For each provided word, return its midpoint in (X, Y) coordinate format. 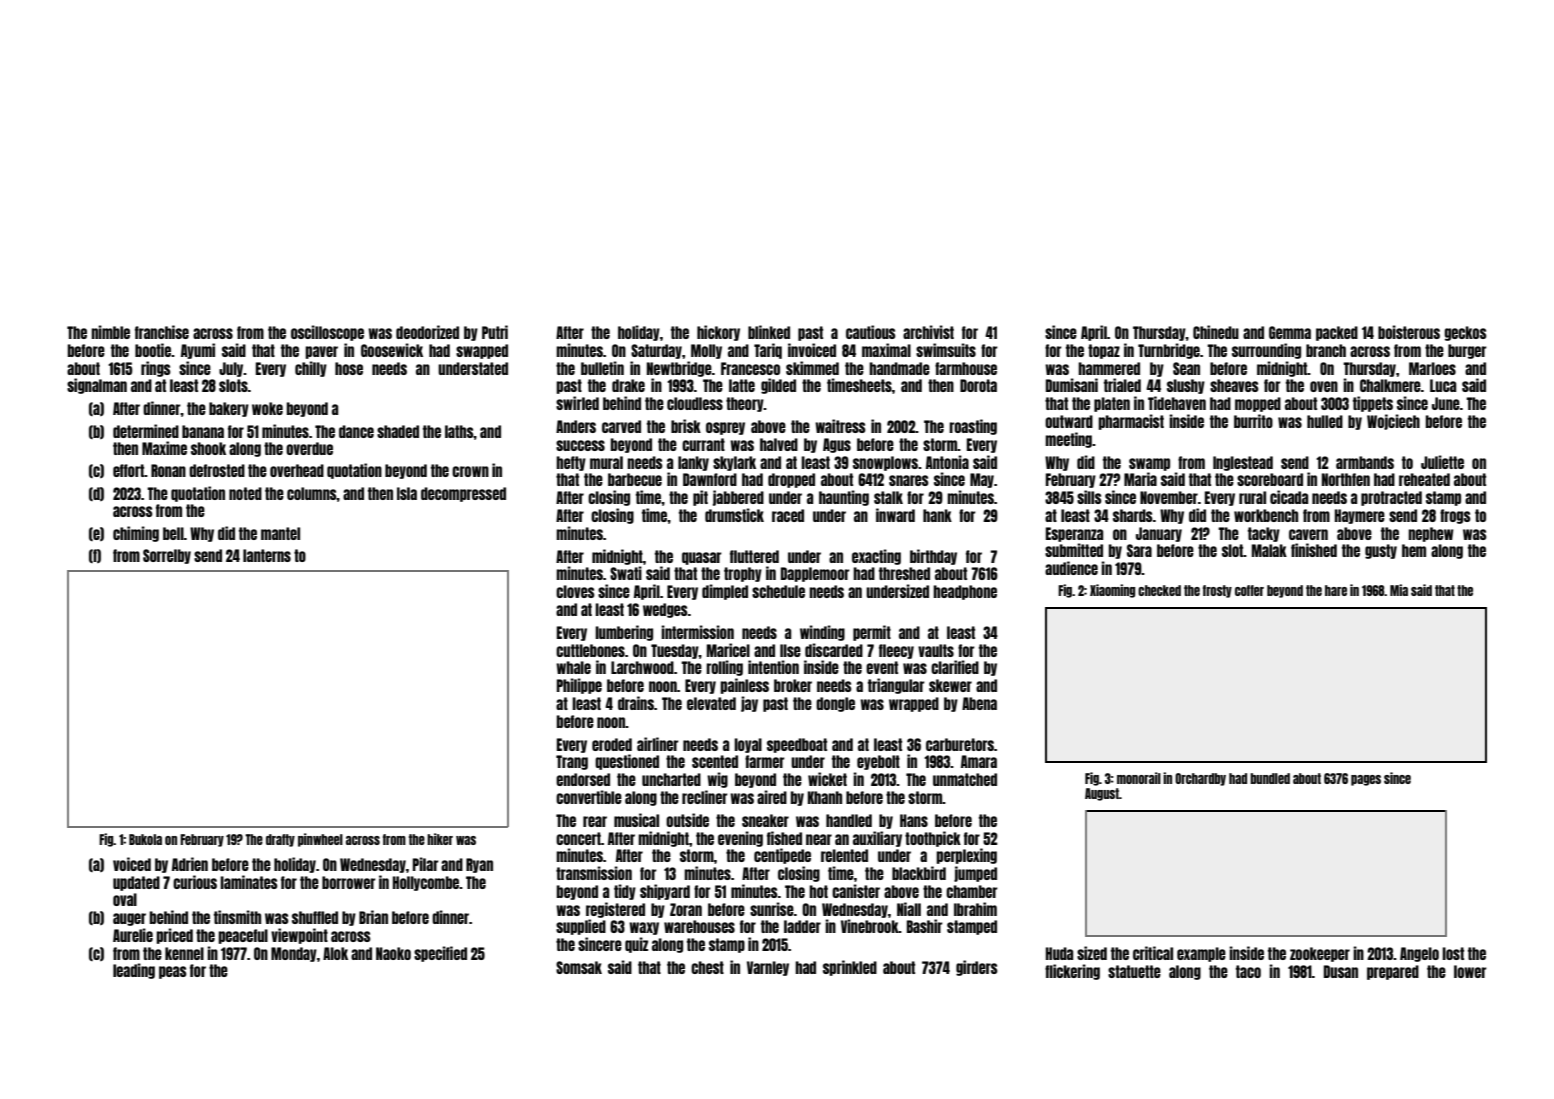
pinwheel (320, 840)
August (1102, 794)
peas (173, 972)
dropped (791, 480)
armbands (1365, 462)
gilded (778, 386)
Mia (1399, 590)
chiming (136, 534)
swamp (1149, 464)
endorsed (583, 779)
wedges (665, 610)
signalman (97, 386)
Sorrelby (167, 556)
